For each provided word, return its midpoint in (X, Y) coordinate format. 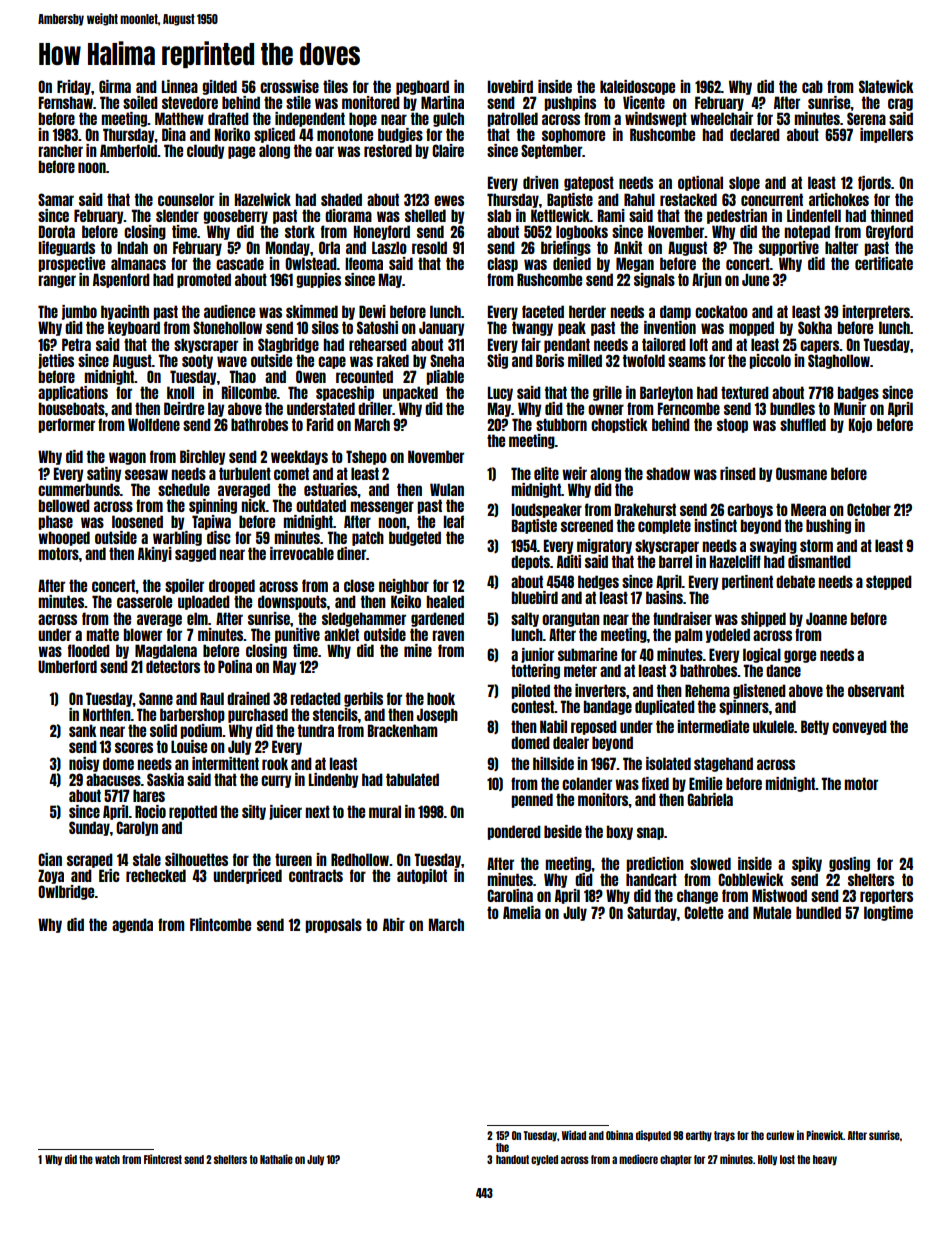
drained (248, 698)
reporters (886, 896)
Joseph (437, 715)
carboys (750, 510)
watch (107, 1159)
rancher (60, 150)
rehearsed (378, 344)
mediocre (638, 1159)
